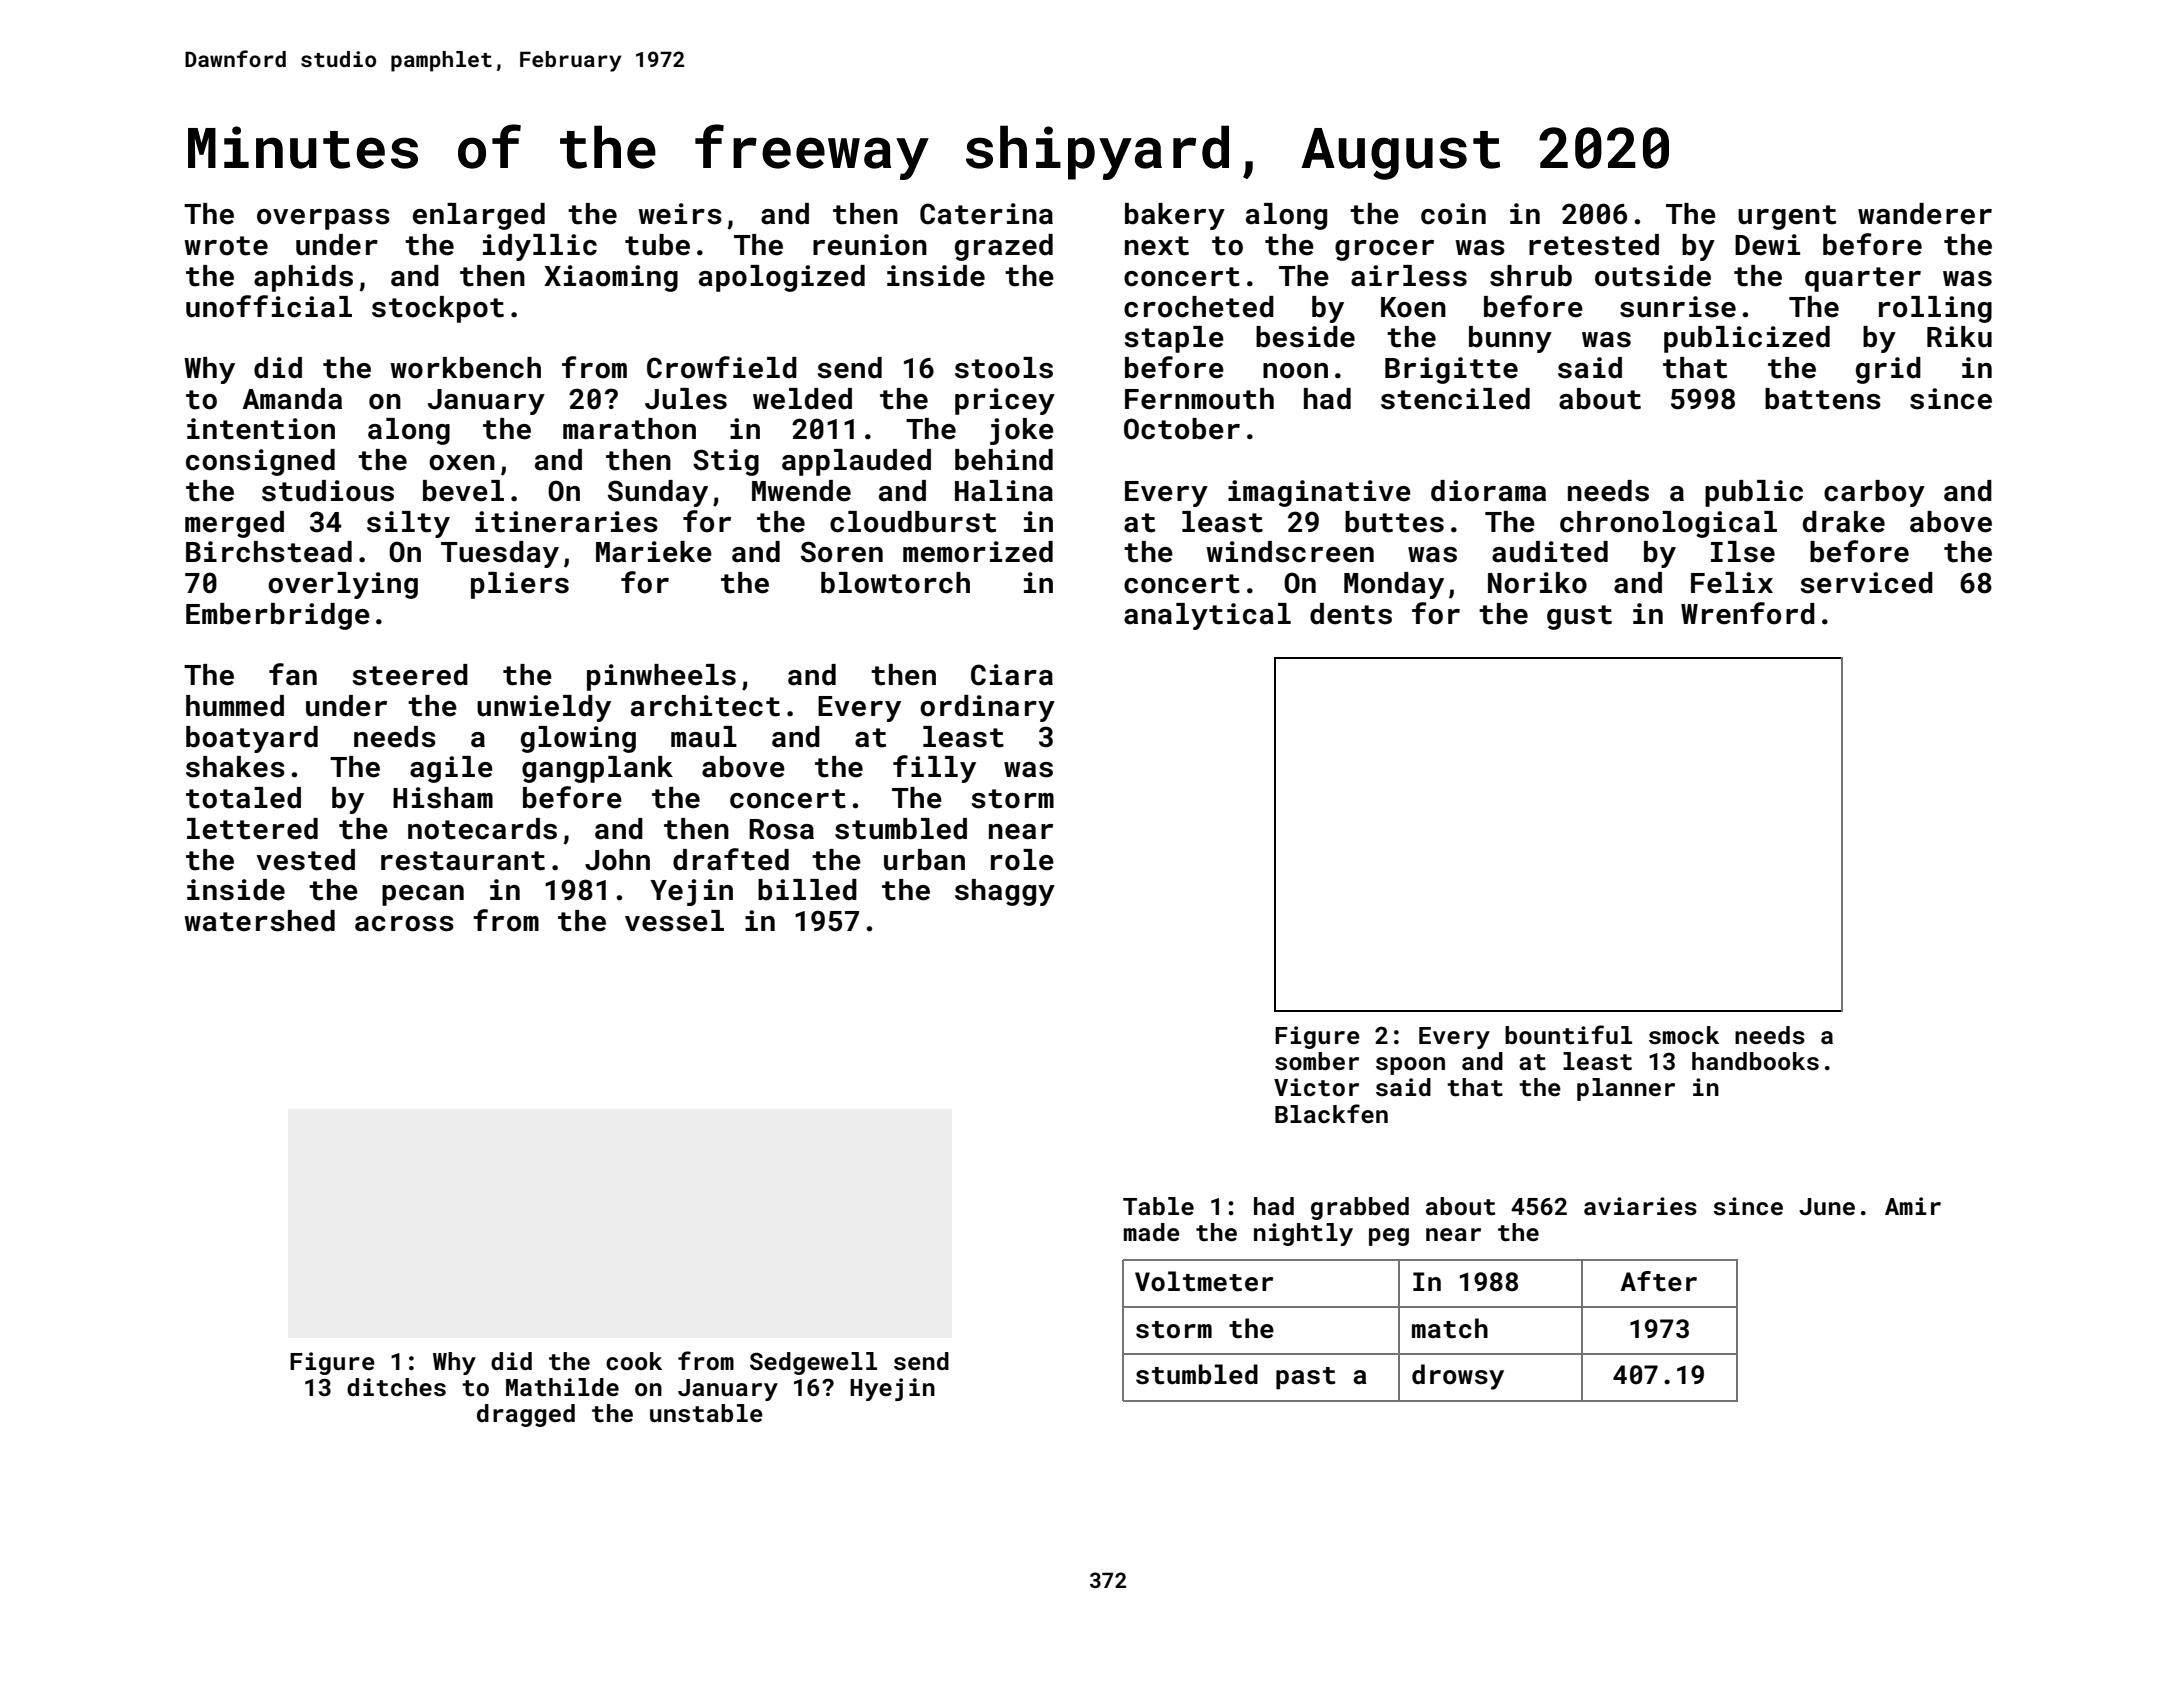 This screenshot has width=2178, height=1683. Describe the element at coordinates (243, 798) in the screenshot. I see `totaled` at that location.
